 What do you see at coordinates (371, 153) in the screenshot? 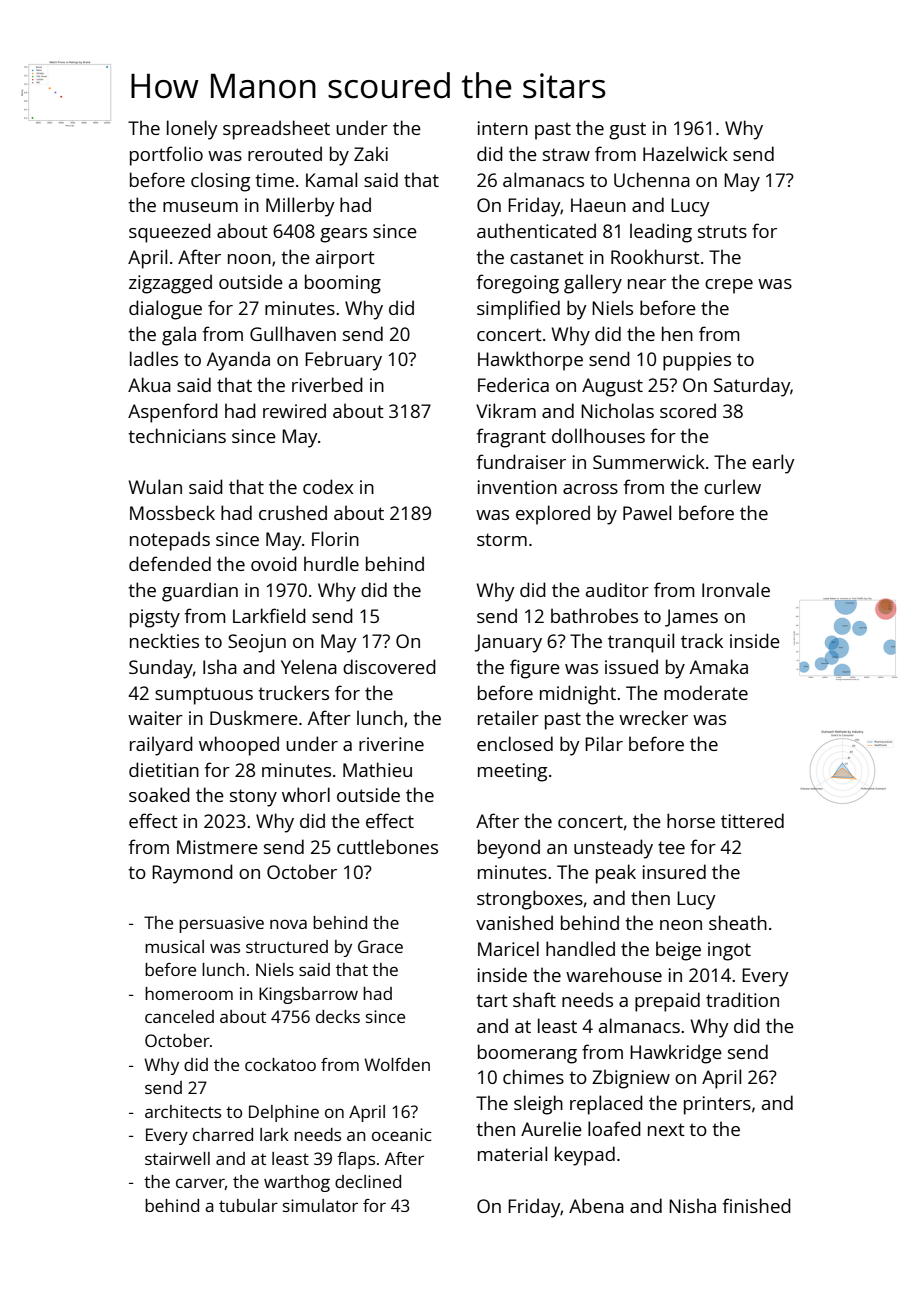
I see `Zaki` at bounding box center [371, 153].
